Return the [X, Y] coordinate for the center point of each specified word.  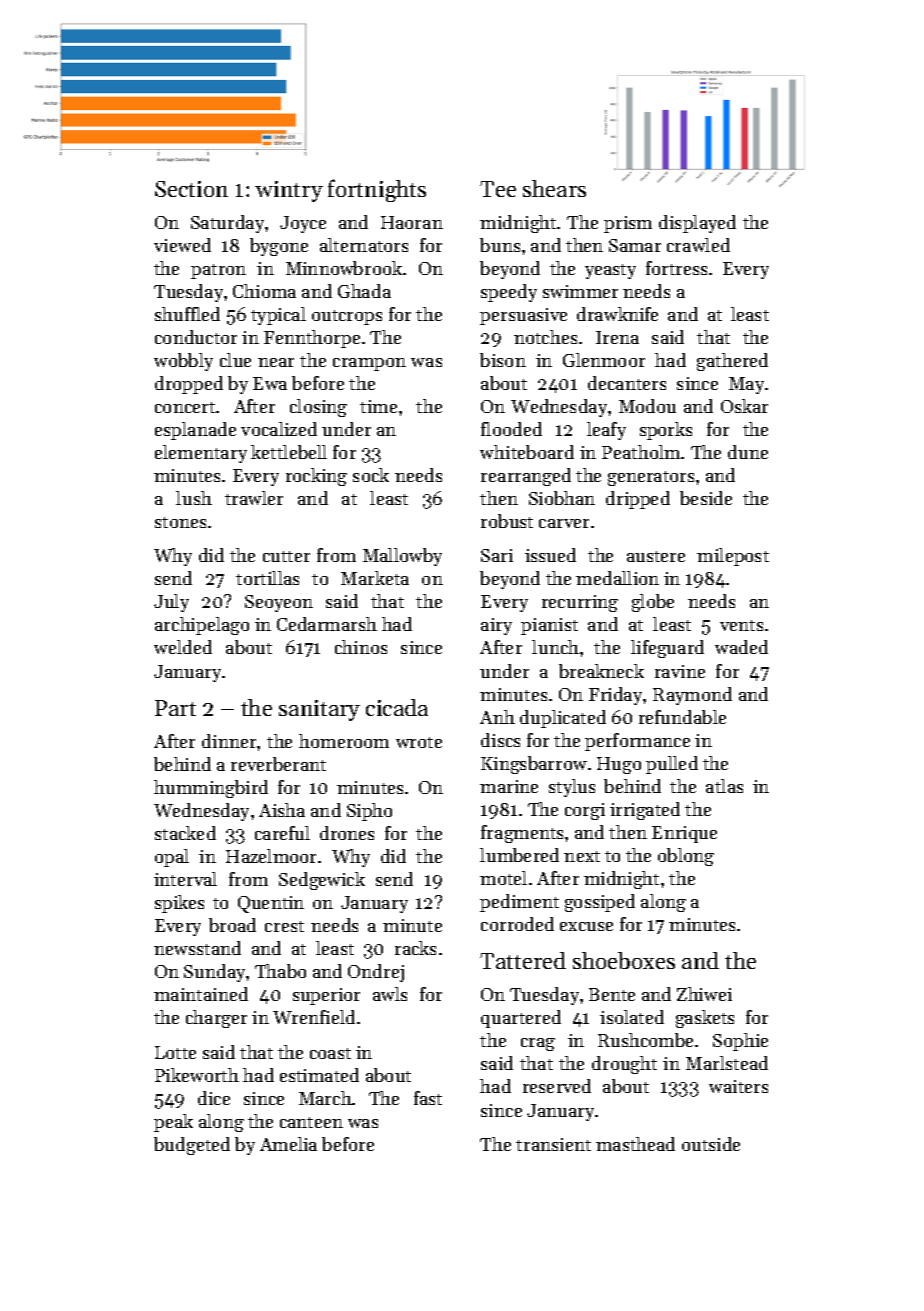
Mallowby [402, 557]
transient [553, 1144]
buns [500, 245]
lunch [555, 647]
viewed [182, 245]
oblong [686, 857]
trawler [254, 498]
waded [741, 647]
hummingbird [211, 789]
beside [706, 498]
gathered [732, 362]
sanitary [319, 710]
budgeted [192, 1146]
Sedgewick [322, 881]
